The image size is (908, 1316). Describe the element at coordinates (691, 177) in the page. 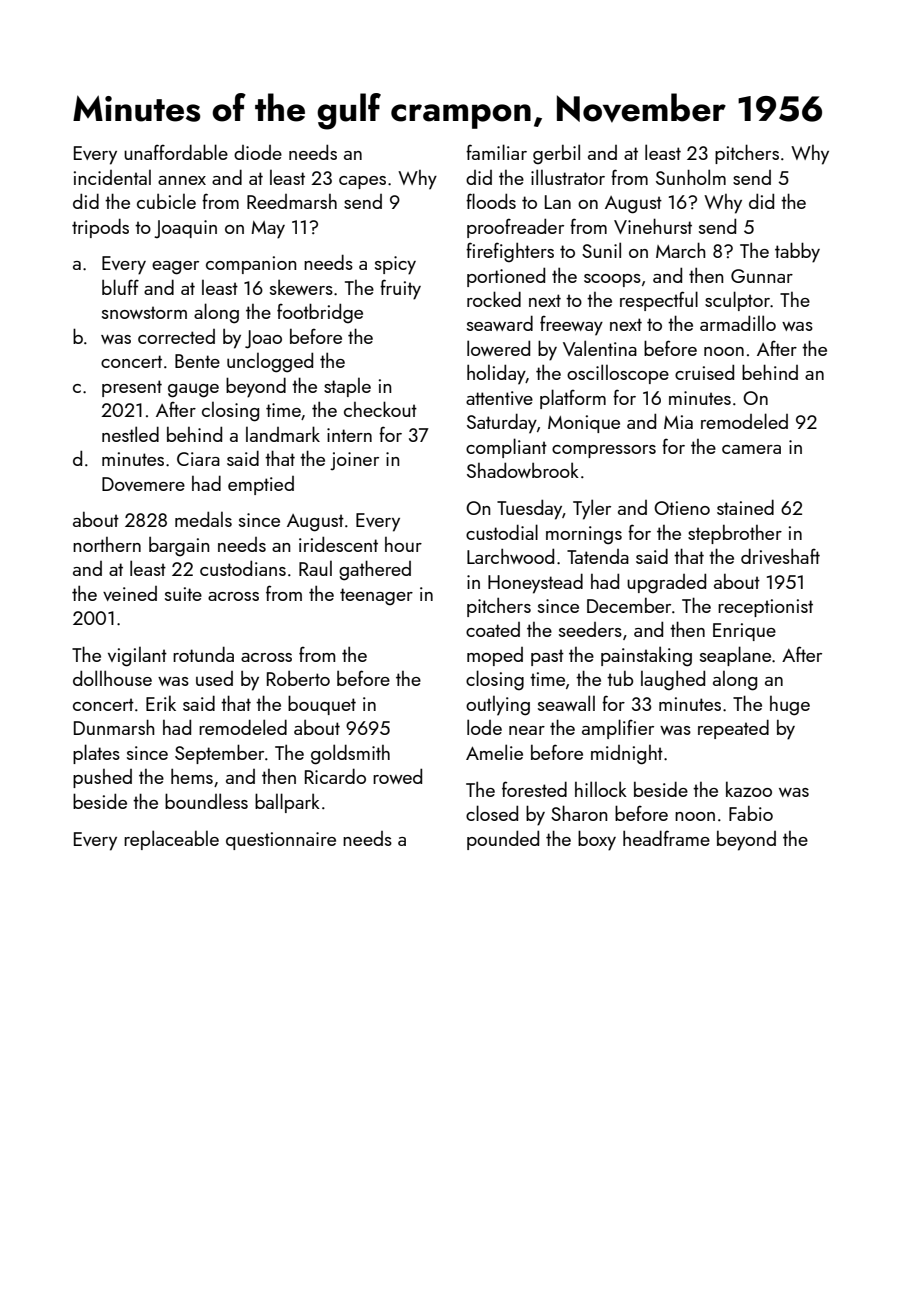

I see `Sunholm` at that location.
